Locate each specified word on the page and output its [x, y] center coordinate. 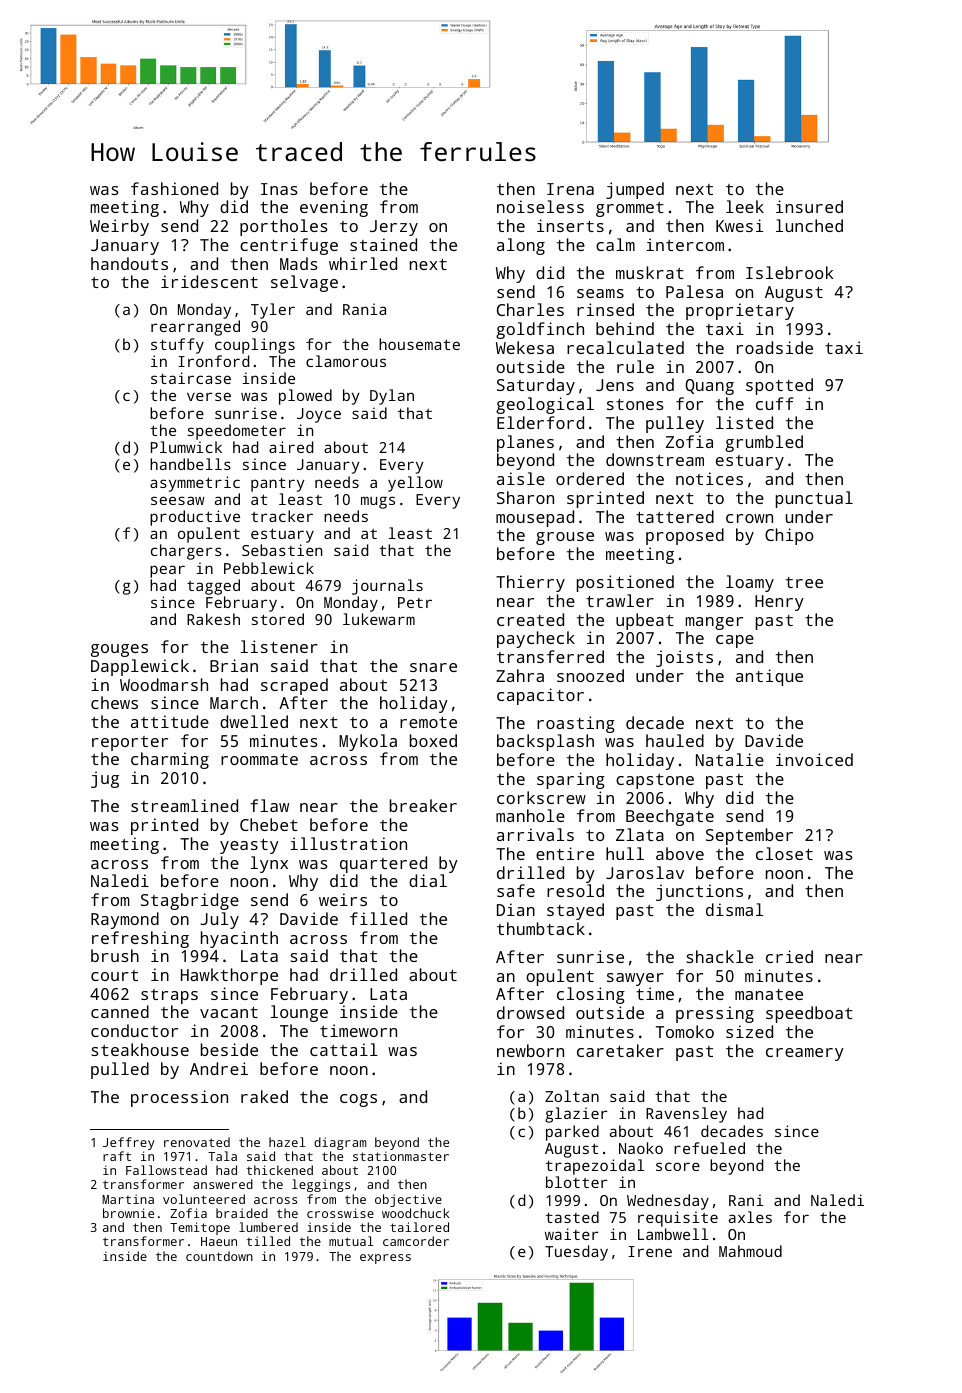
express [385, 1259]
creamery [805, 1054]
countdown [219, 1256]
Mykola [368, 742]
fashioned [174, 188]
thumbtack [541, 928]
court [114, 975]
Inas [279, 189]
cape [735, 641]
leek [745, 206]
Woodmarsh [164, 684]
